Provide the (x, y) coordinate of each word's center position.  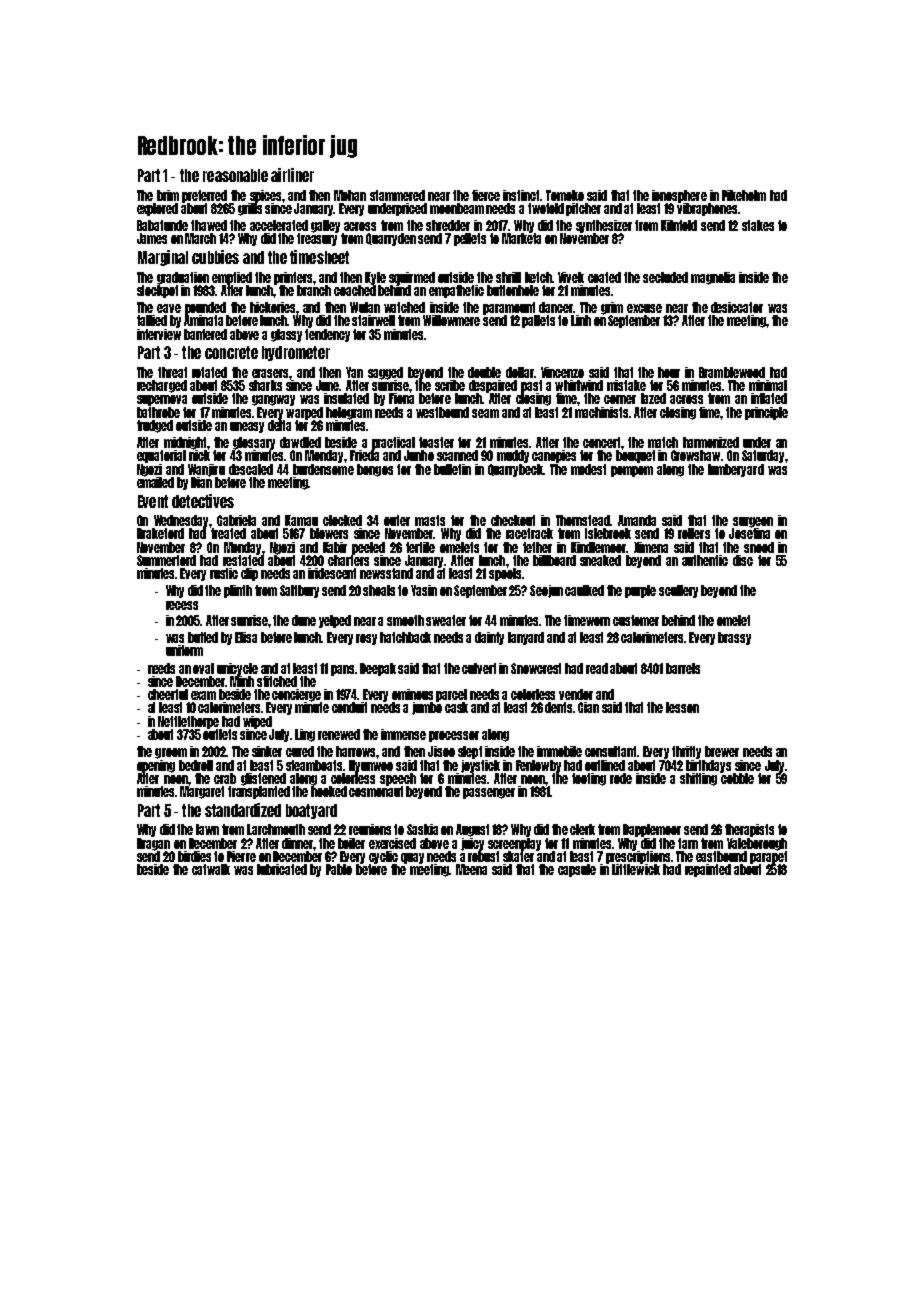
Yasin (424, 590)
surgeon (753, 522)
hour (669, 372)
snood (759, 547)
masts (430, 520)
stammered (397, 195)
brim (168, 195)
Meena (471, 869)
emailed (155, 482)
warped (304, 413)
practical (393, 443)
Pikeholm (744, 195)
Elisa (246, 637)
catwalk (211, 869)
